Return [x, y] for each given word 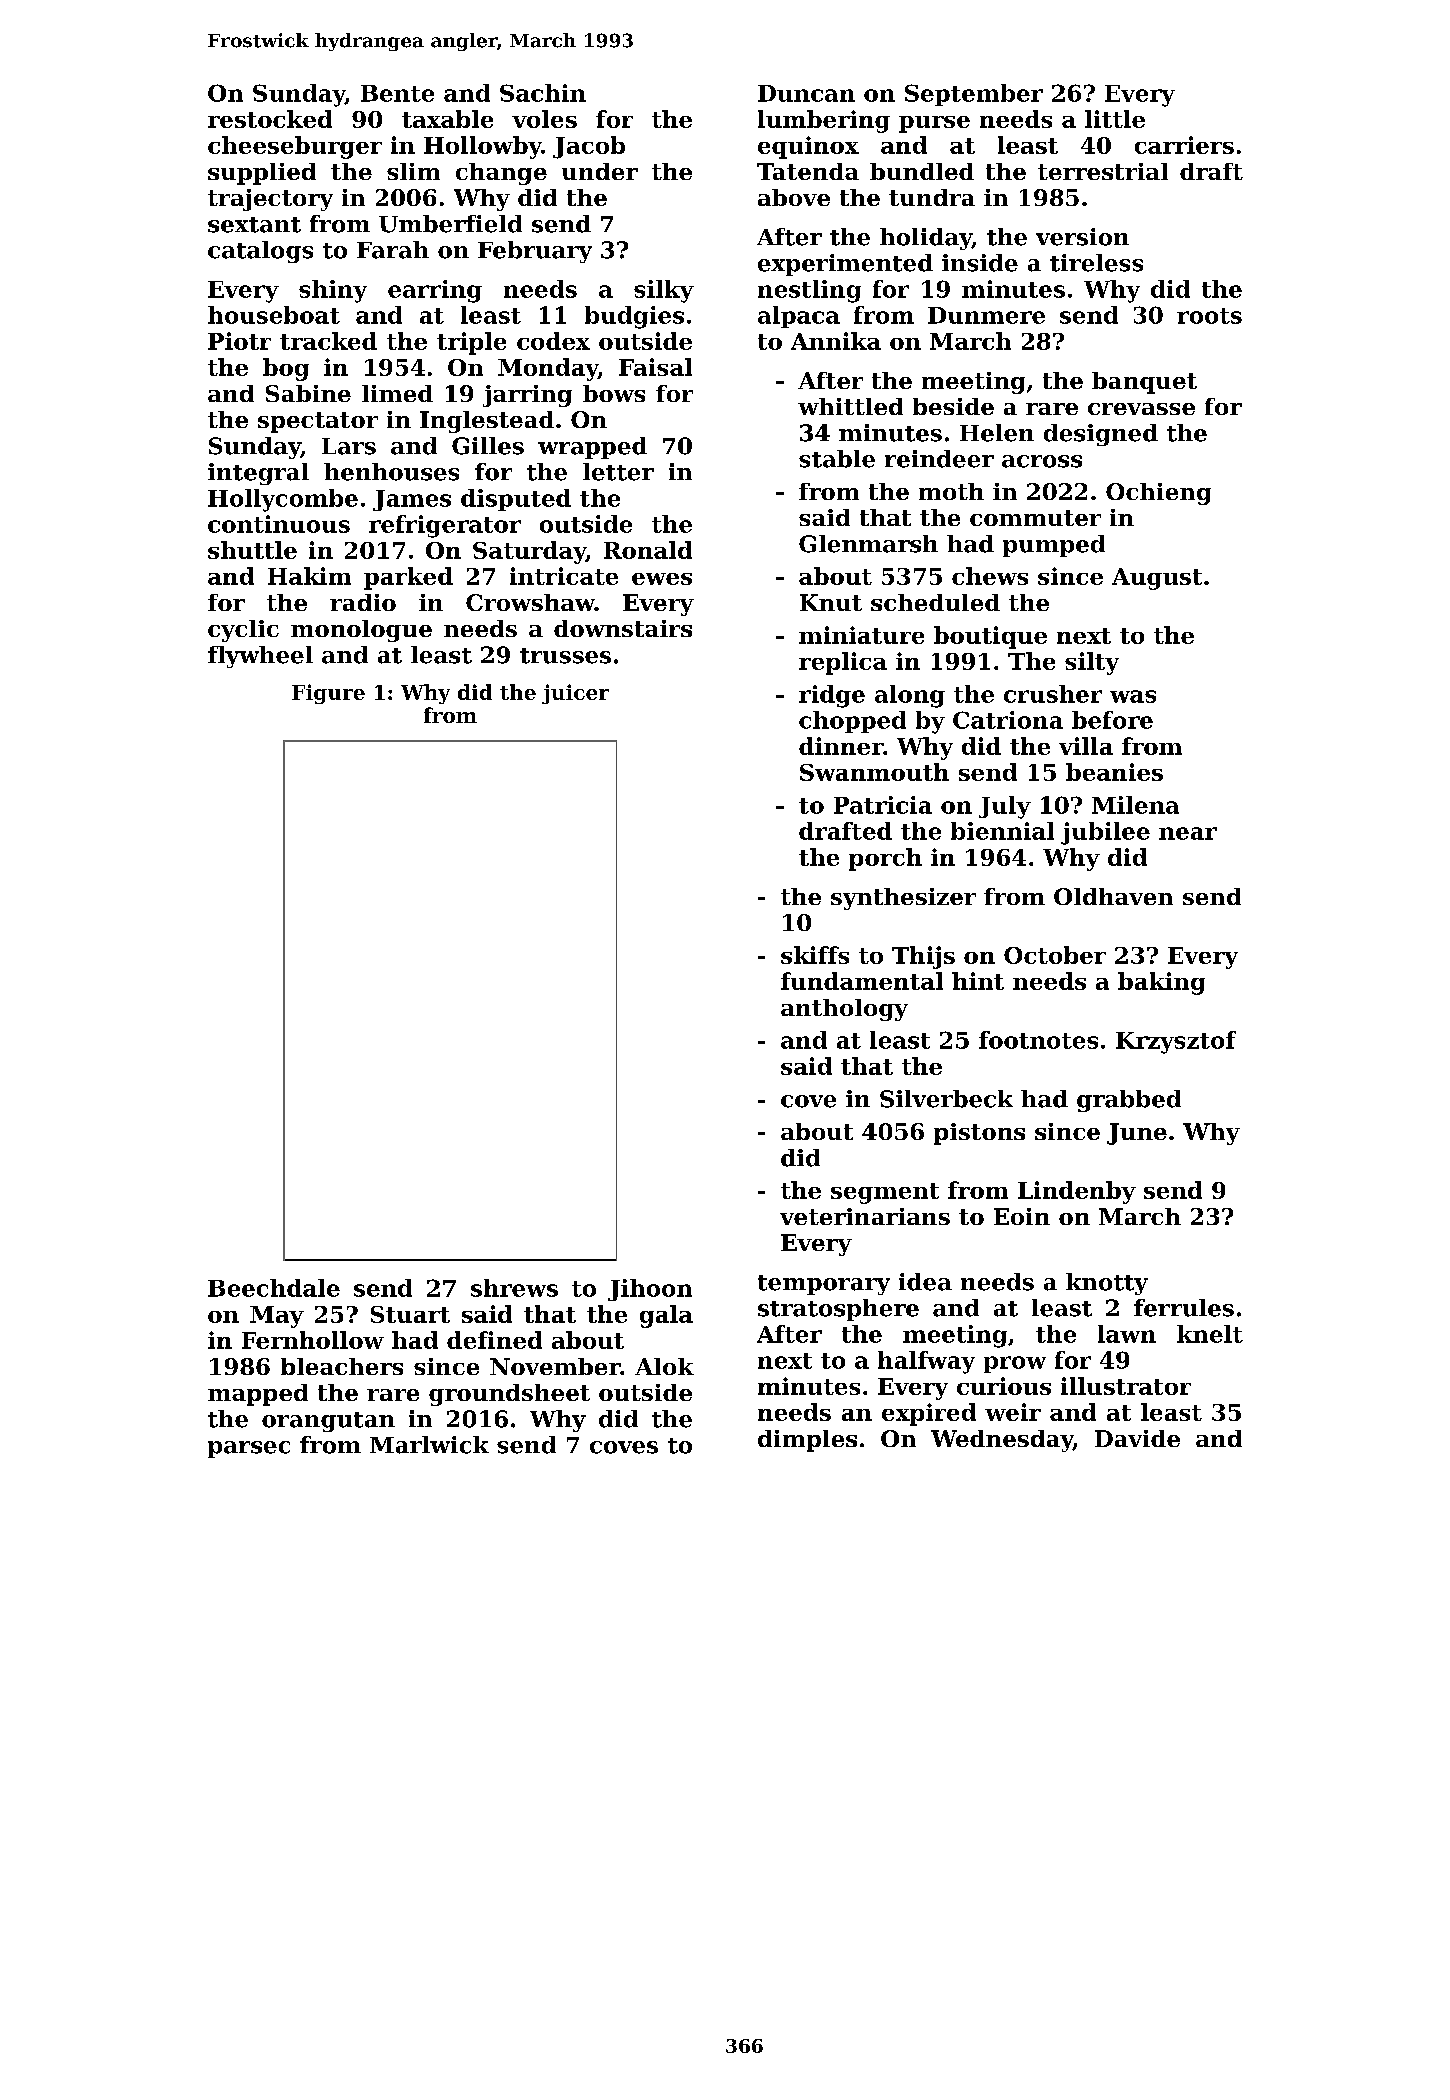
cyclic [243, 631]
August [1157, 579]
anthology [844, 1010]
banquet [1144, 383]
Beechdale [274, 1288]
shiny [333, 291]
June [1137, 1134]
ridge [832, 696]
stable [837, 459]
